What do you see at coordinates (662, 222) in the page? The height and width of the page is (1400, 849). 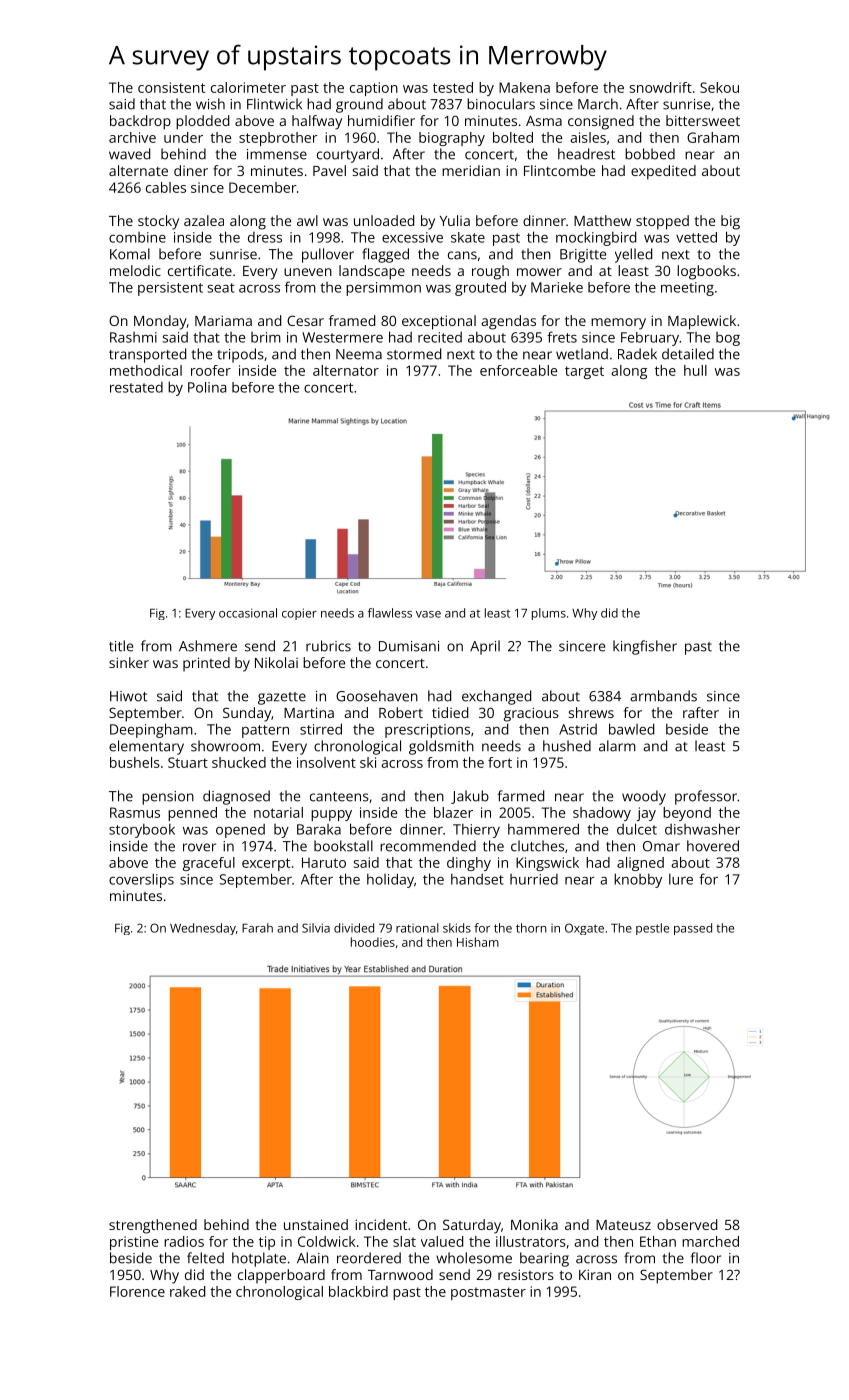 I see `stopped` at bounding box center [662, 222].
